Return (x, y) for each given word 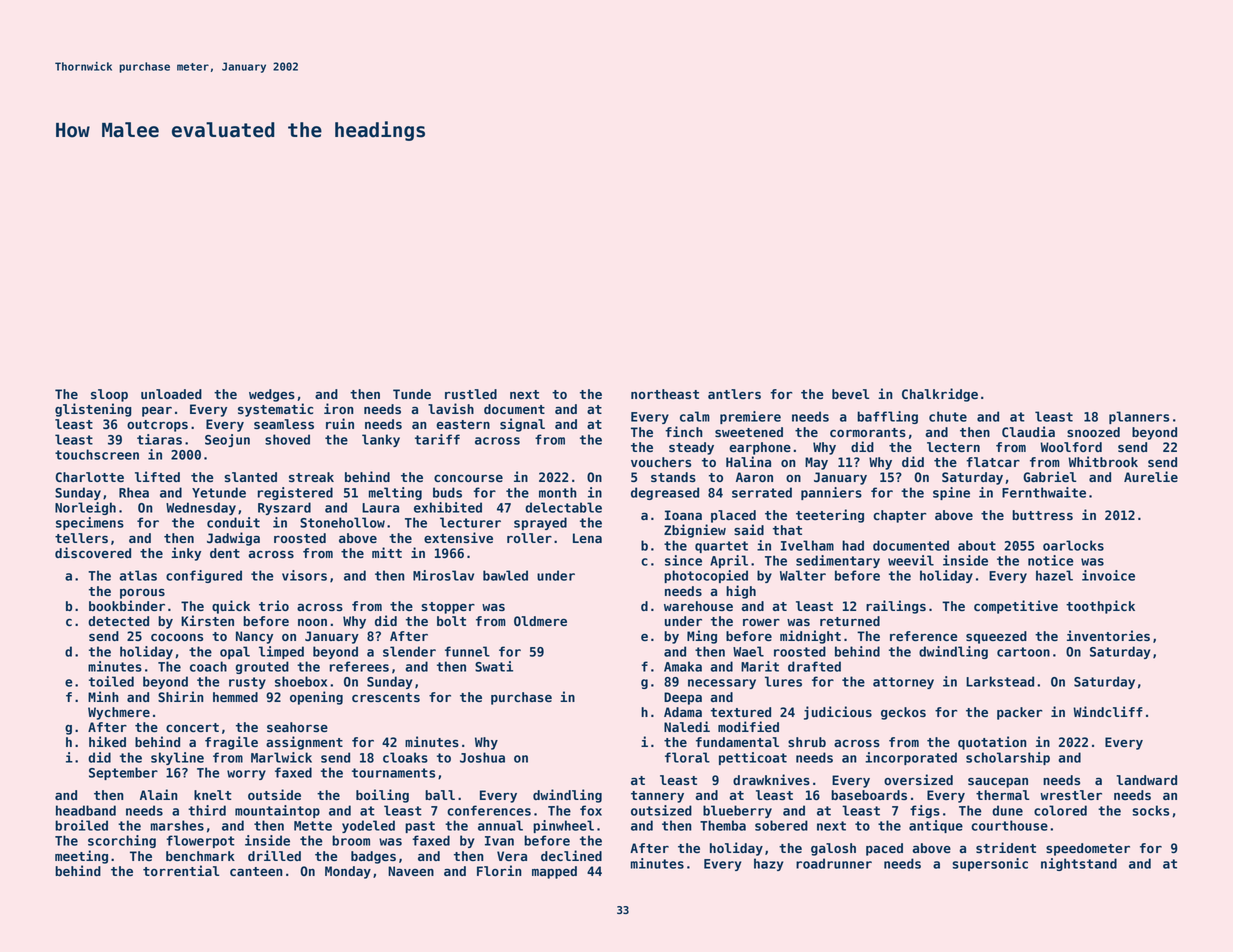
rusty (247, 683)
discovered (93, 552)
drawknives (771, 779)
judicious (838, 713)
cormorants (868, 432)
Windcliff (1108, 711)
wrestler (1071, 795)
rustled (471, 394)
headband (86, 810)
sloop (109, 395)
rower (761, 622)
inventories (1108, 635)
